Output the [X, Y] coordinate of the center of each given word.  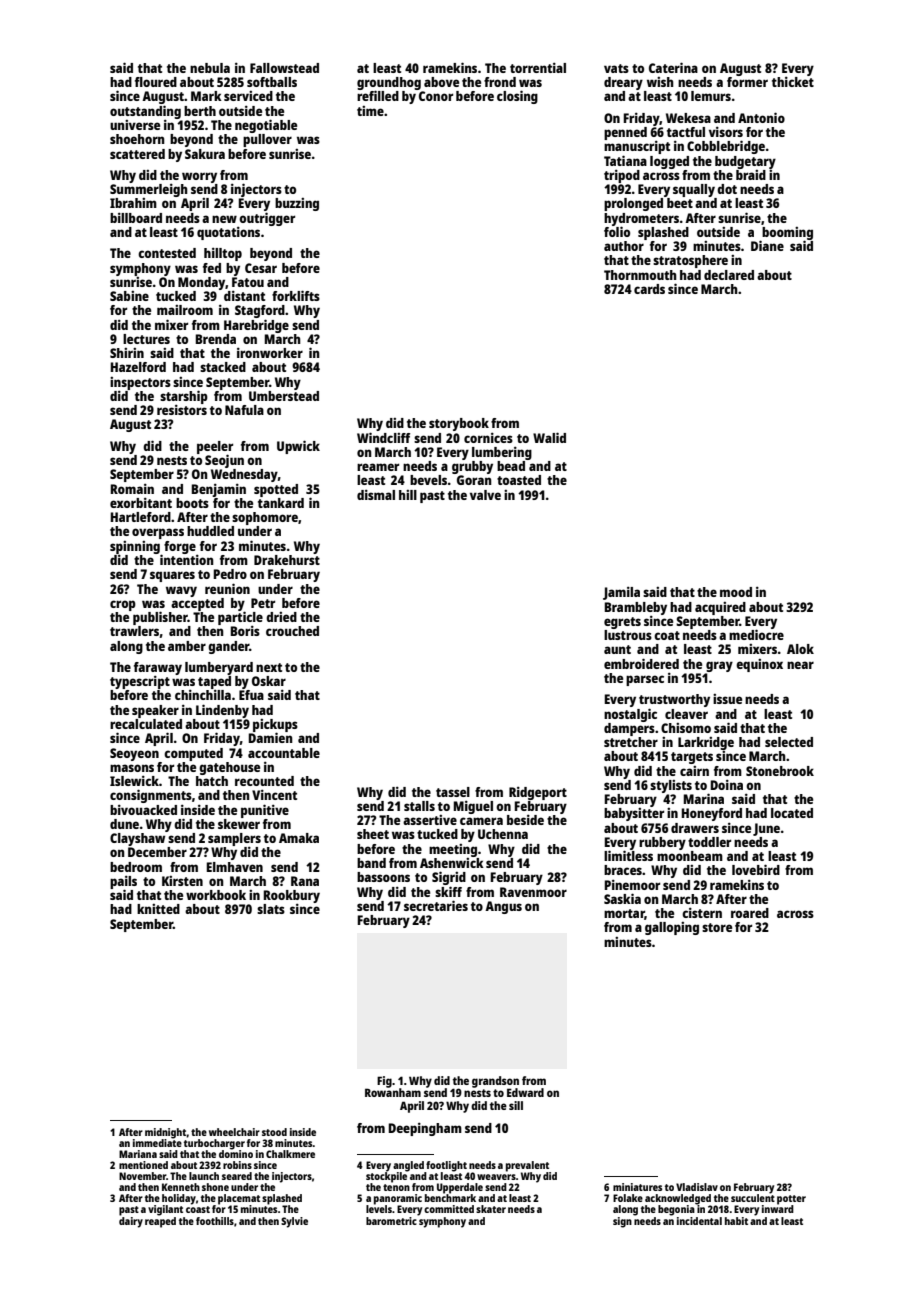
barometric [391, 1221]
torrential [538, 67]
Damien [271, 738]
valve [485, 495]
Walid [549, 437]
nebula [210, 68]
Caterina [673, 67]
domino [236, 1154]
